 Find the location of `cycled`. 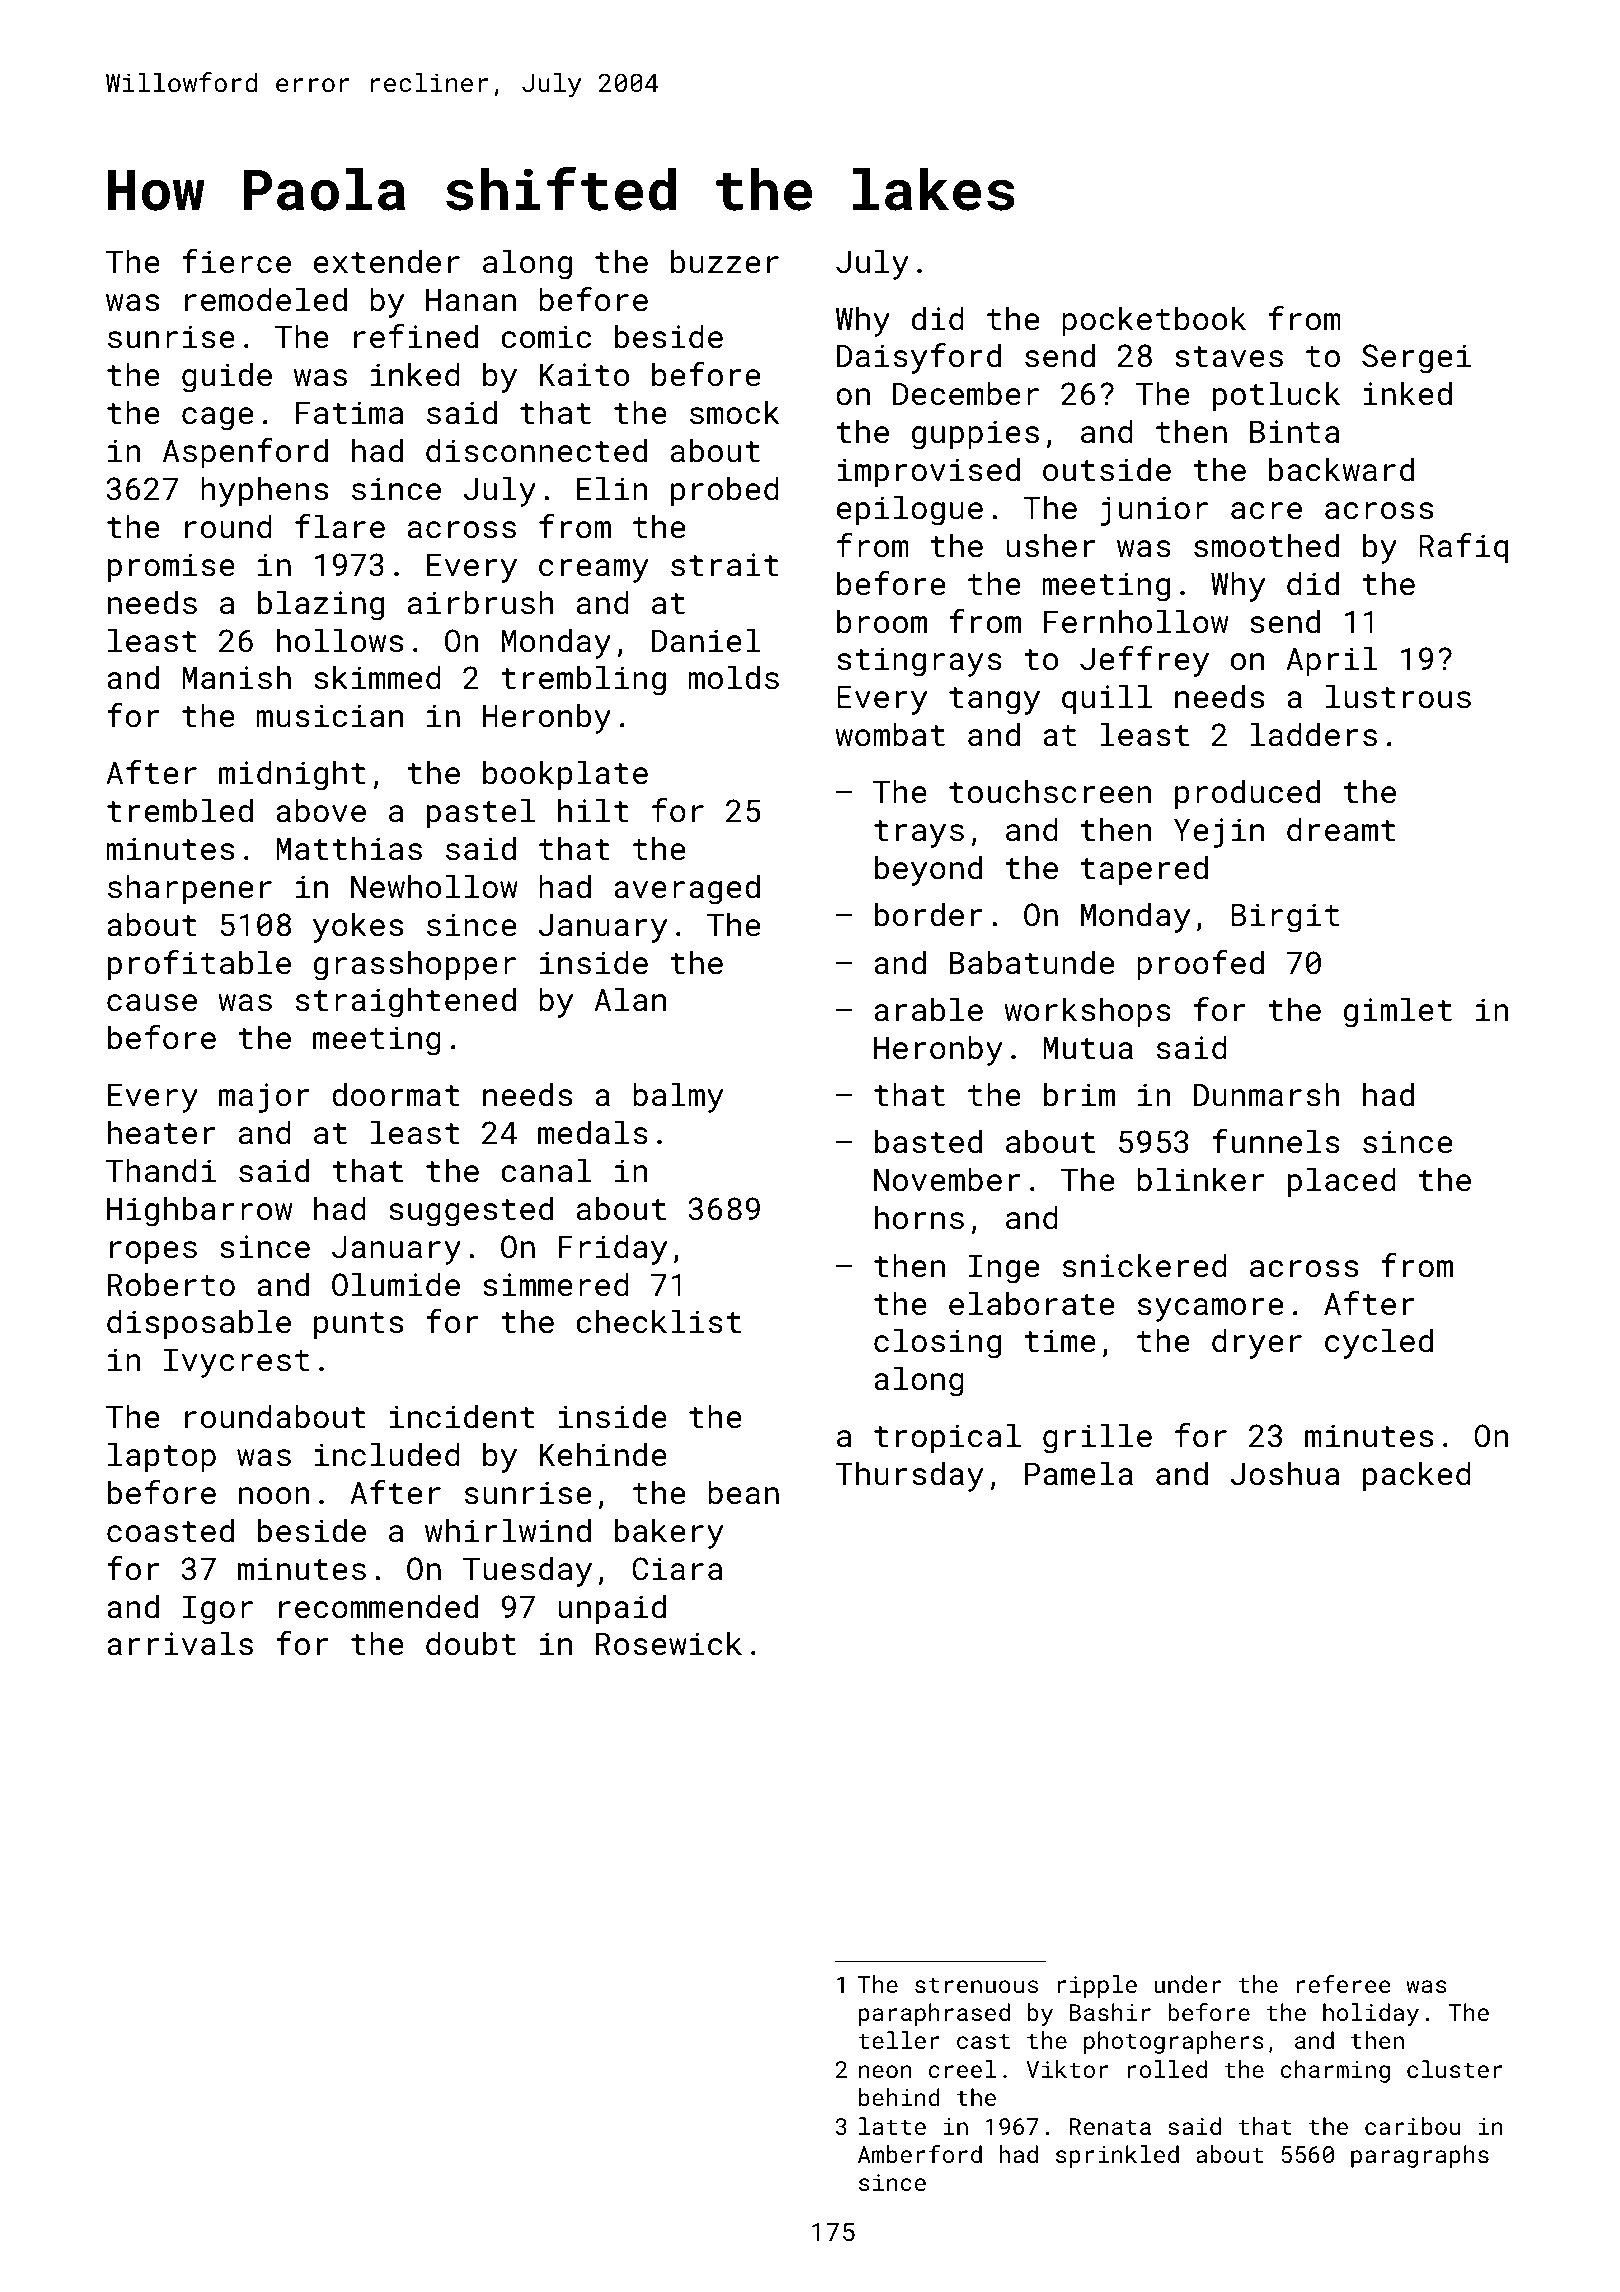

cycled is located at coordinates (1379, 1343).
